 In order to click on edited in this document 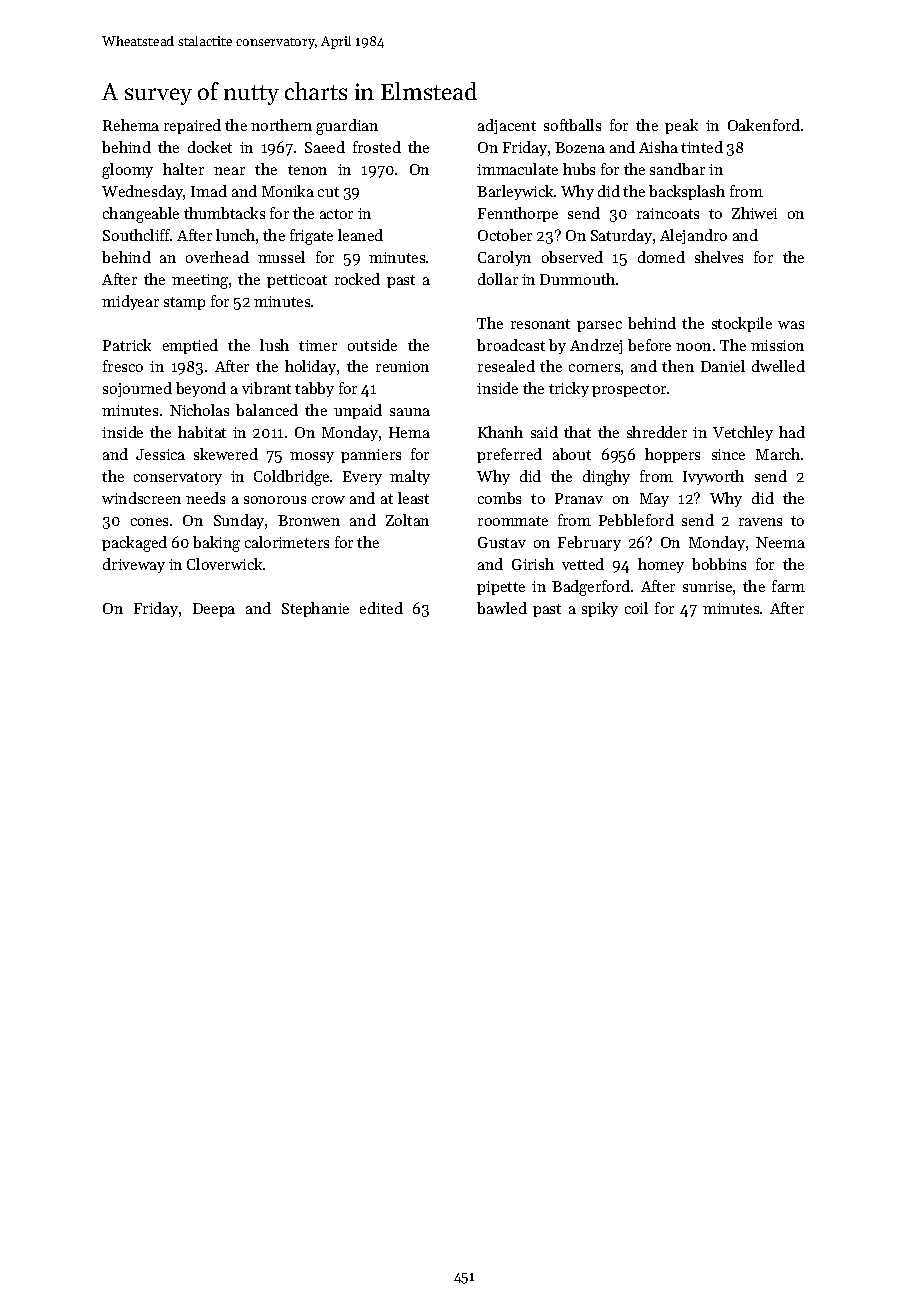, I will do `click(381, 608)`.
